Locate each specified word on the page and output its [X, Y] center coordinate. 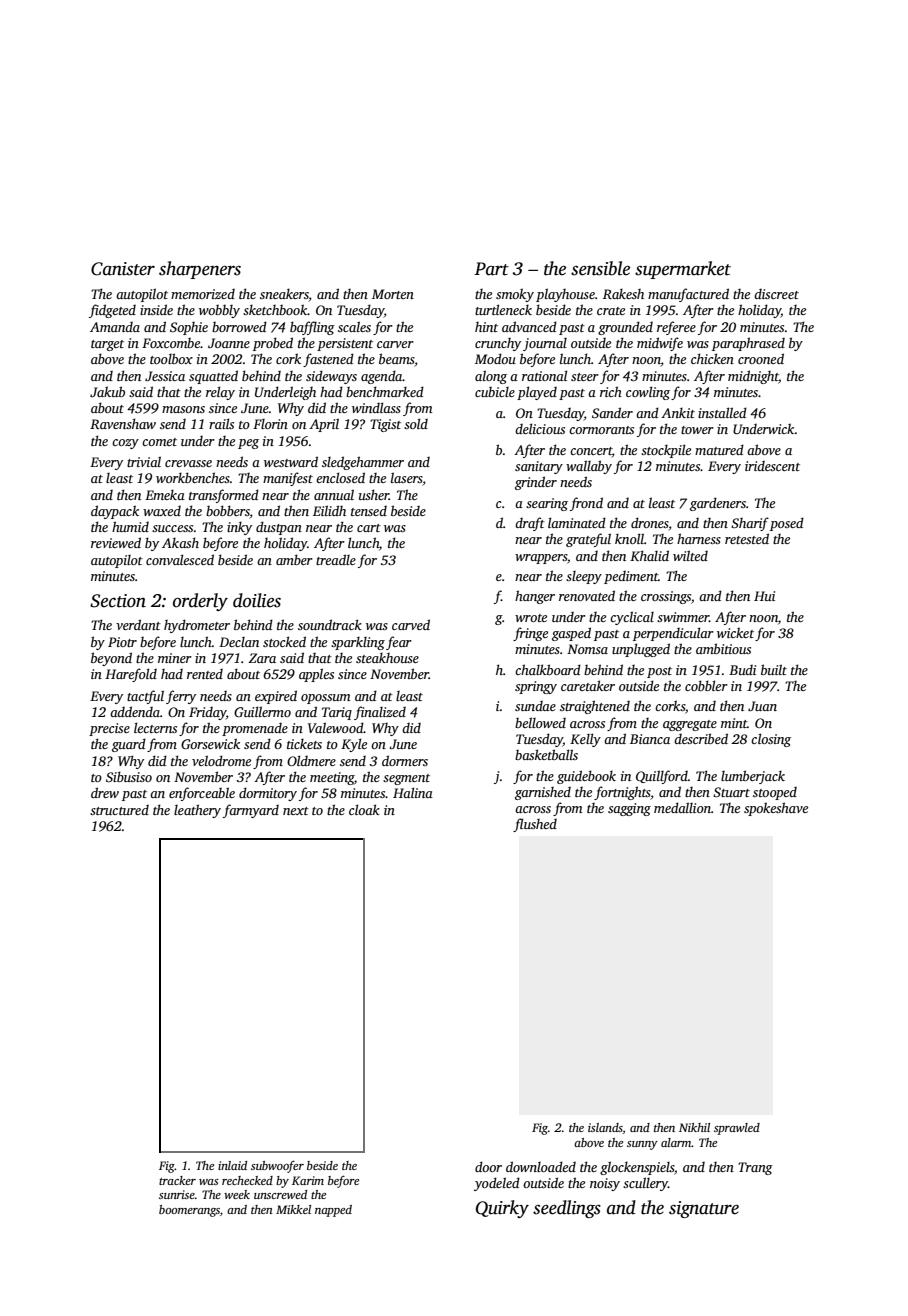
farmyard [251, 811]
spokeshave [776, 809]
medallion [682, 807]
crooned [761, 358]
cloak [364, 809]
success [172, 528]
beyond [111, 659]
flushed [535, 825]
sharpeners [200, 270]
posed [787, 524]
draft [530, 524]
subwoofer [277, 1166]
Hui [764, 596]
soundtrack [330, 624]
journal [545, 344]
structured [119, 810]
